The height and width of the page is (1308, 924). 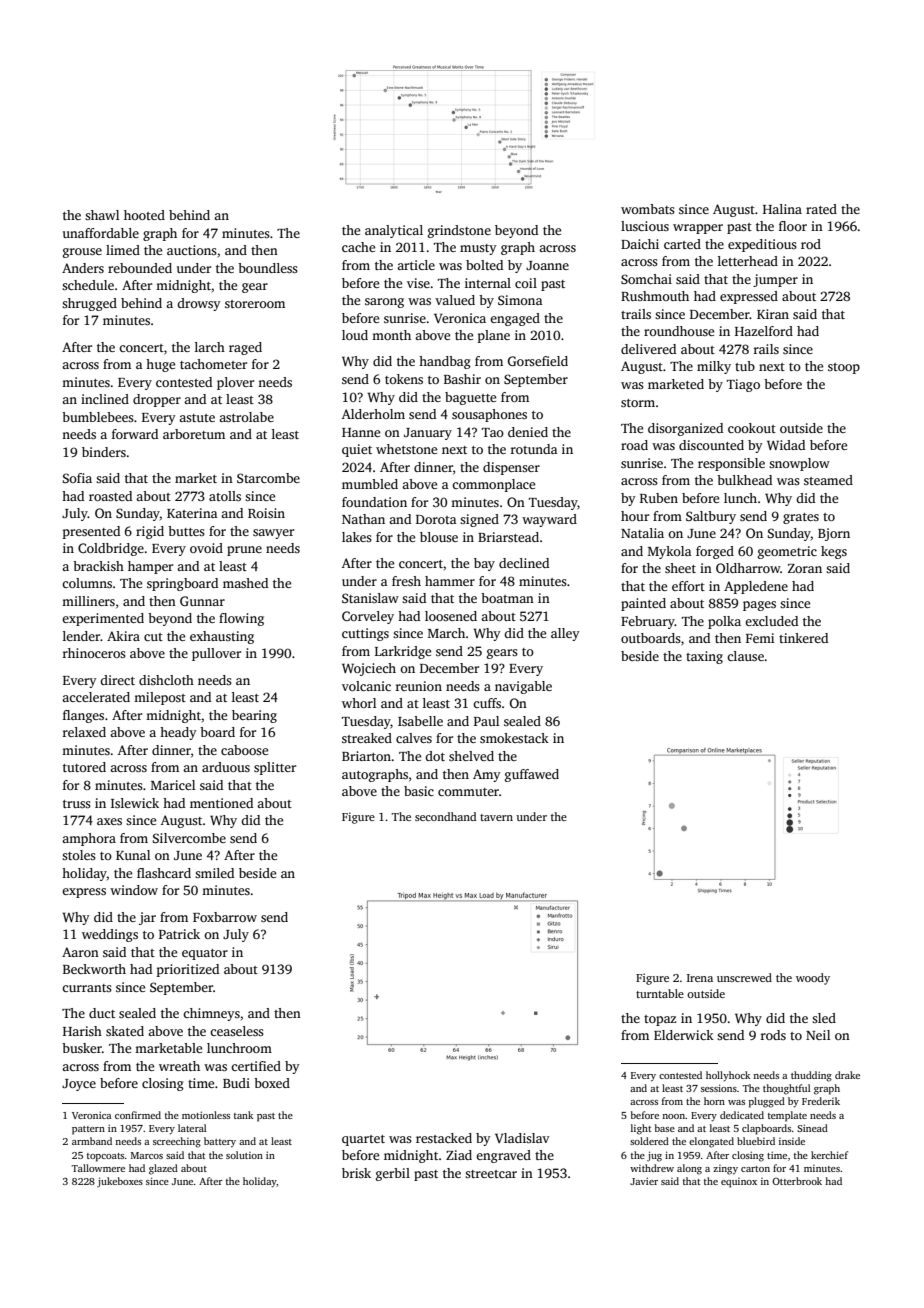 What do you see at coordinates (565, 634) in the page?
I see `alley` at bounding box center [565, 634].
